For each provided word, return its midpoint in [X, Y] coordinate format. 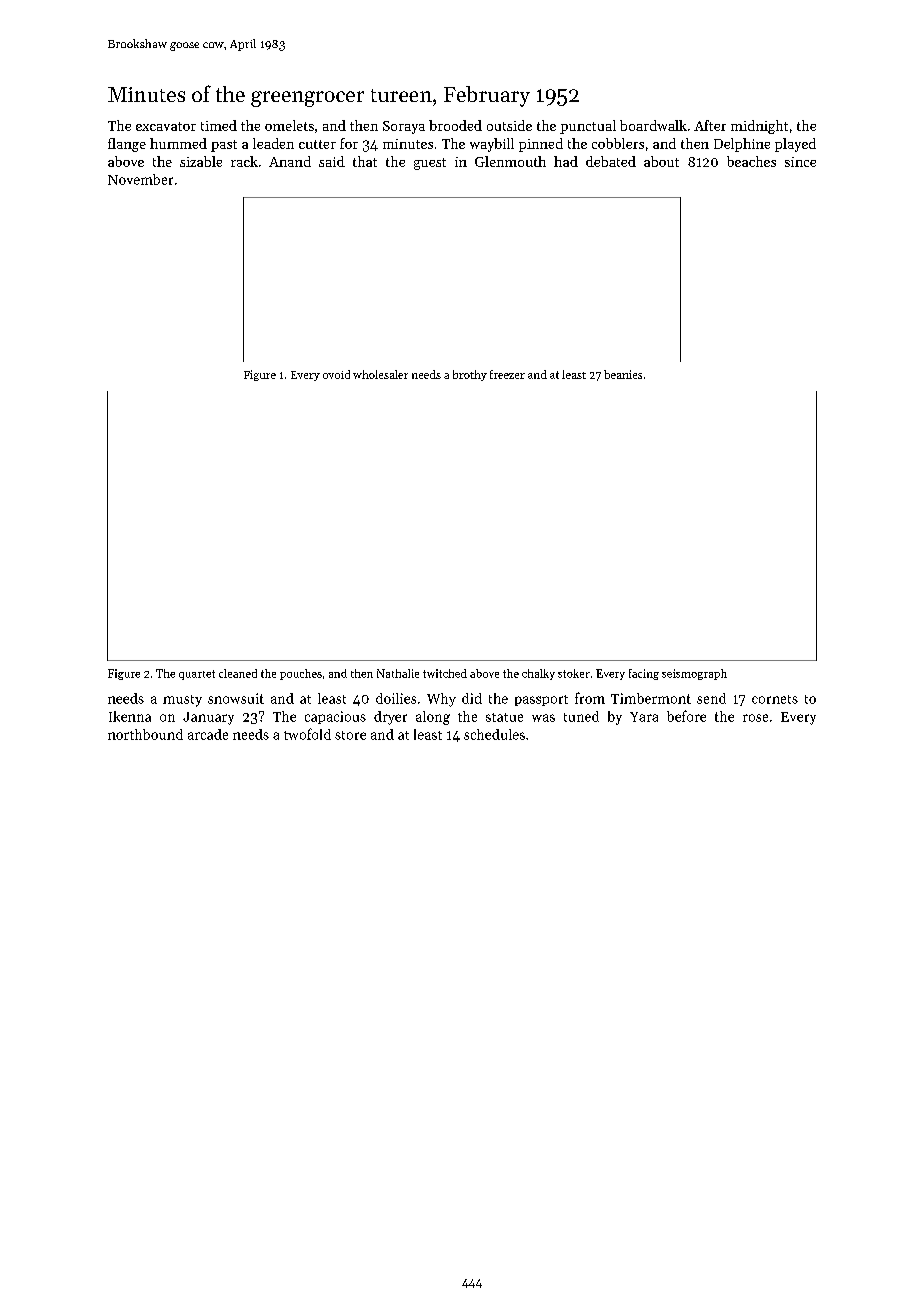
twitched [445, 673]
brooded [455, 125]
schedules [494, 734]
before [686, 716]
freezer [507, 374]
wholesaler [380, 374]
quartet [197, 675]
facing [644, 674]
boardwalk [653, 125]
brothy [470, 375]
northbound [145, 734]
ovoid [336, 374]
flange [127, 145]
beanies [623, 374]
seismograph [694, 674]
